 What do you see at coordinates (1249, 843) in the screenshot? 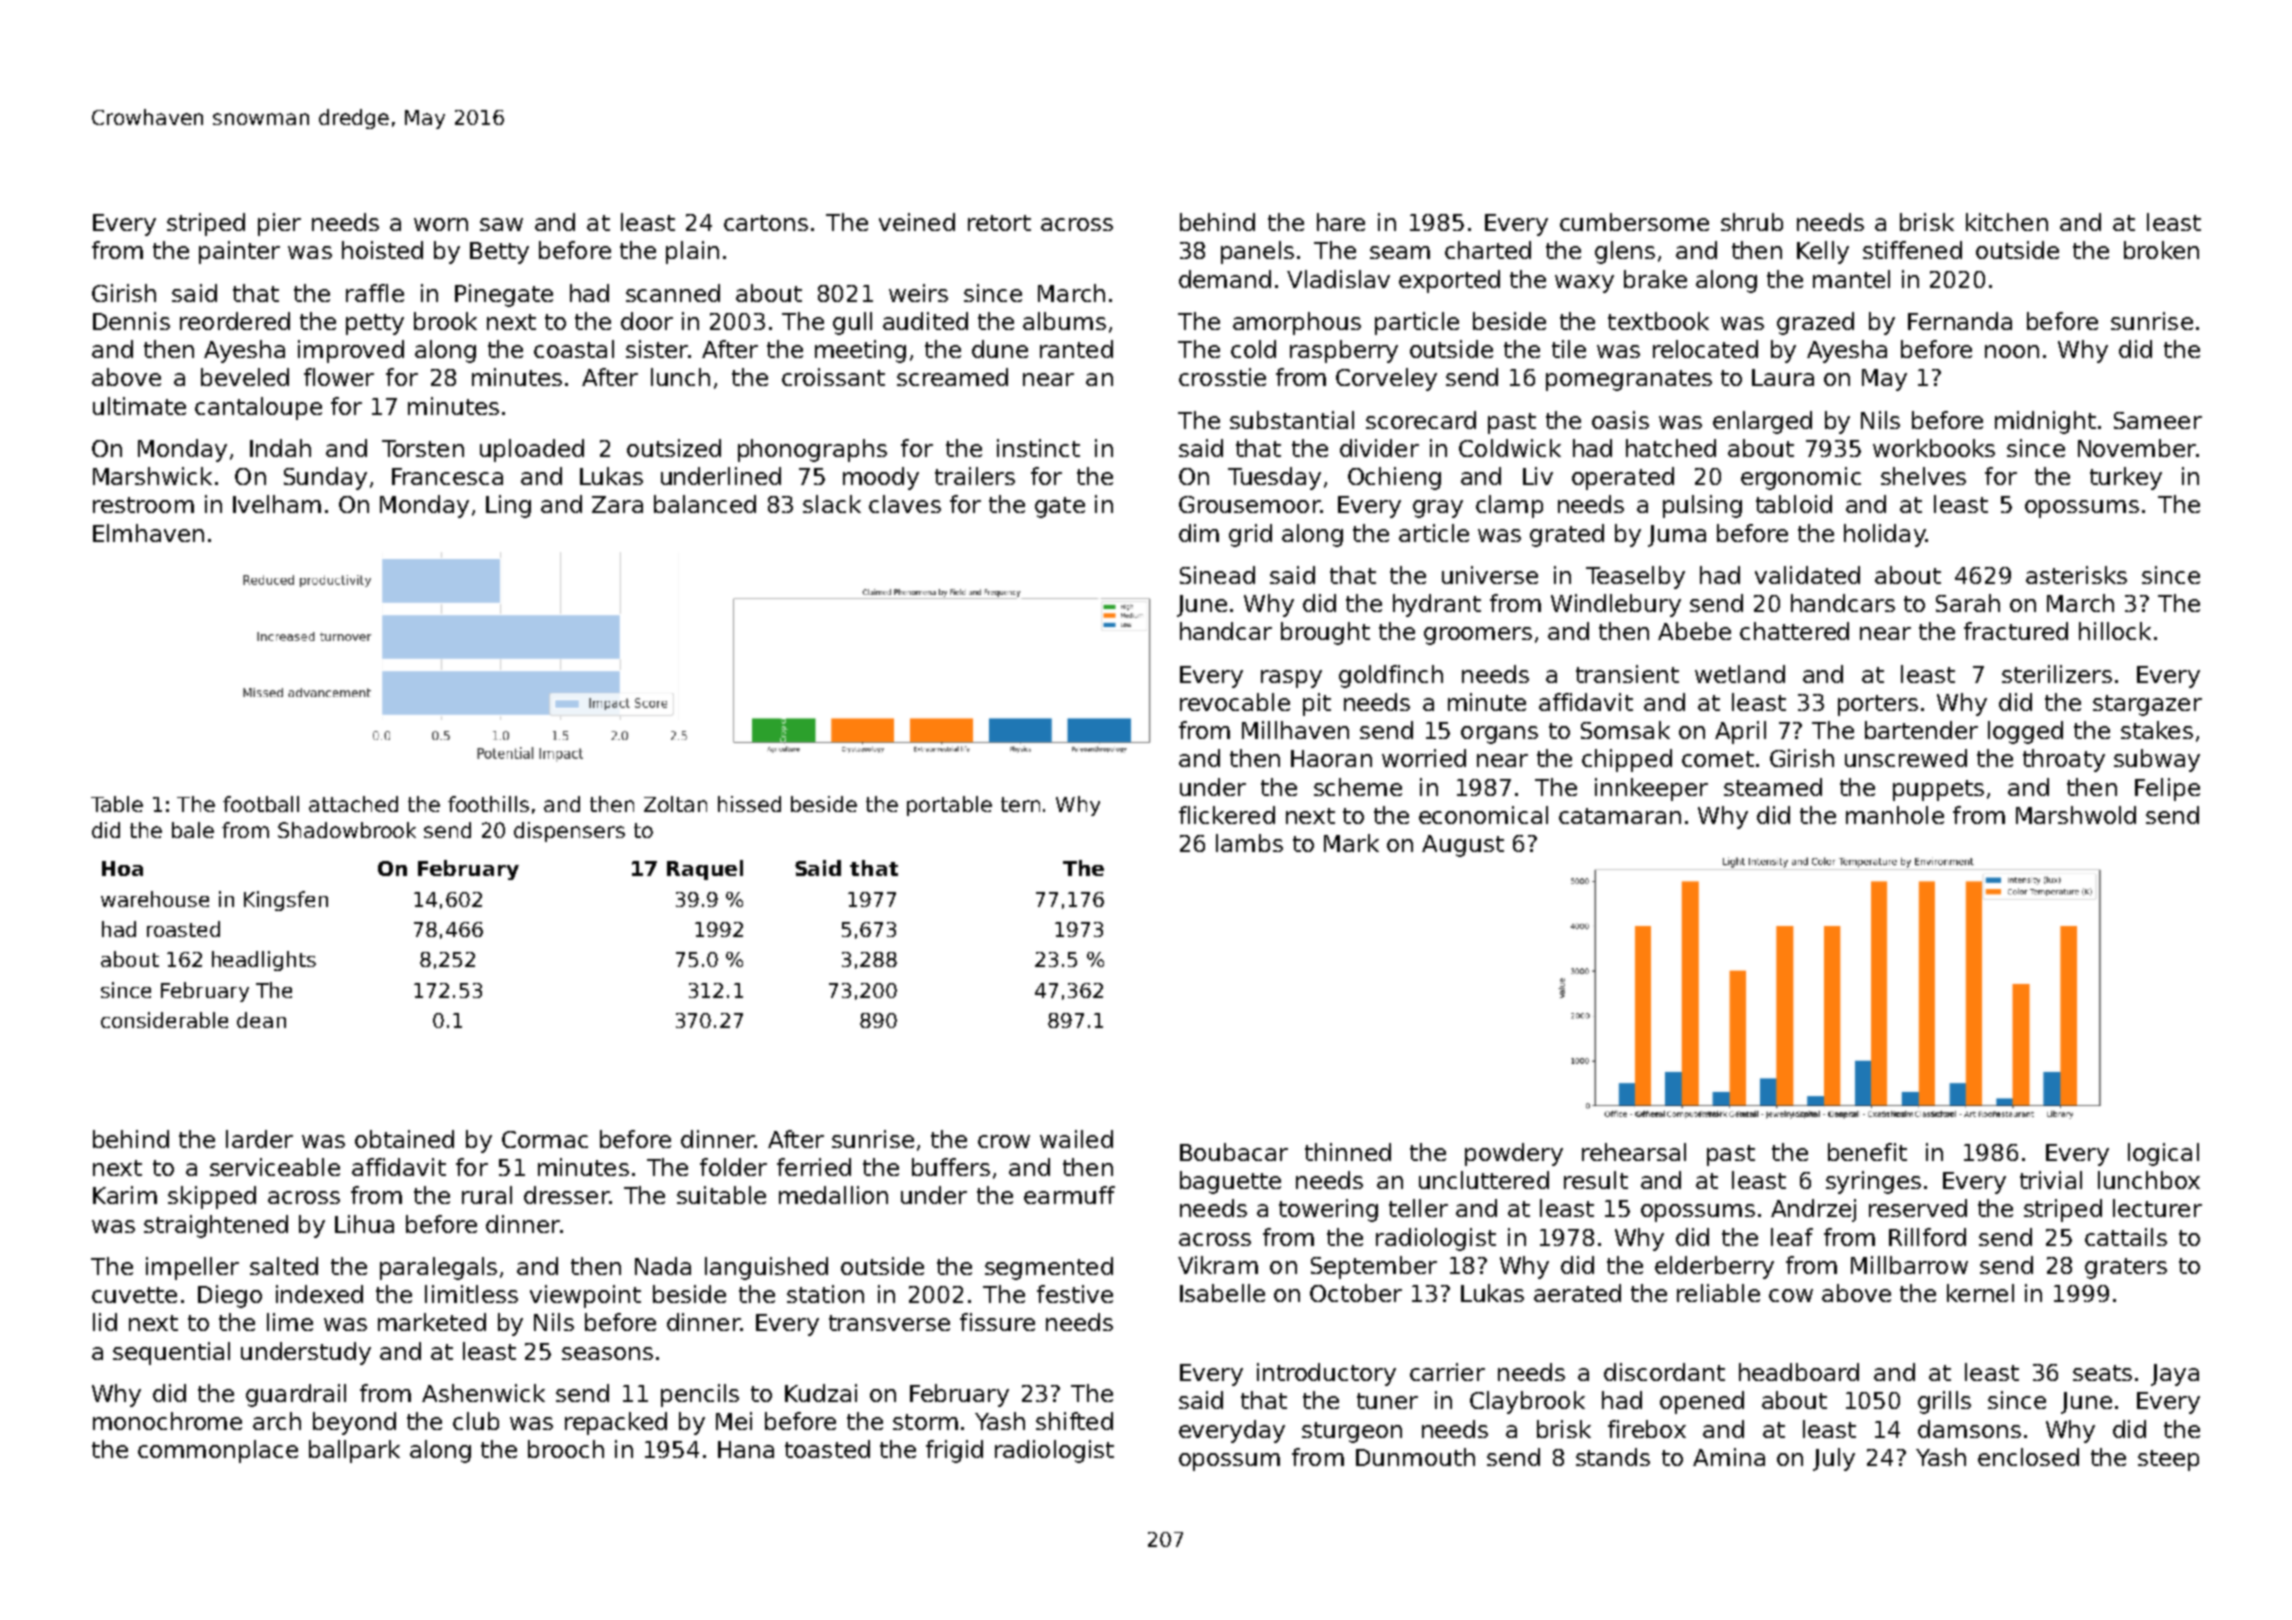
I see `lambs` at bounding box center [1249, 843].
